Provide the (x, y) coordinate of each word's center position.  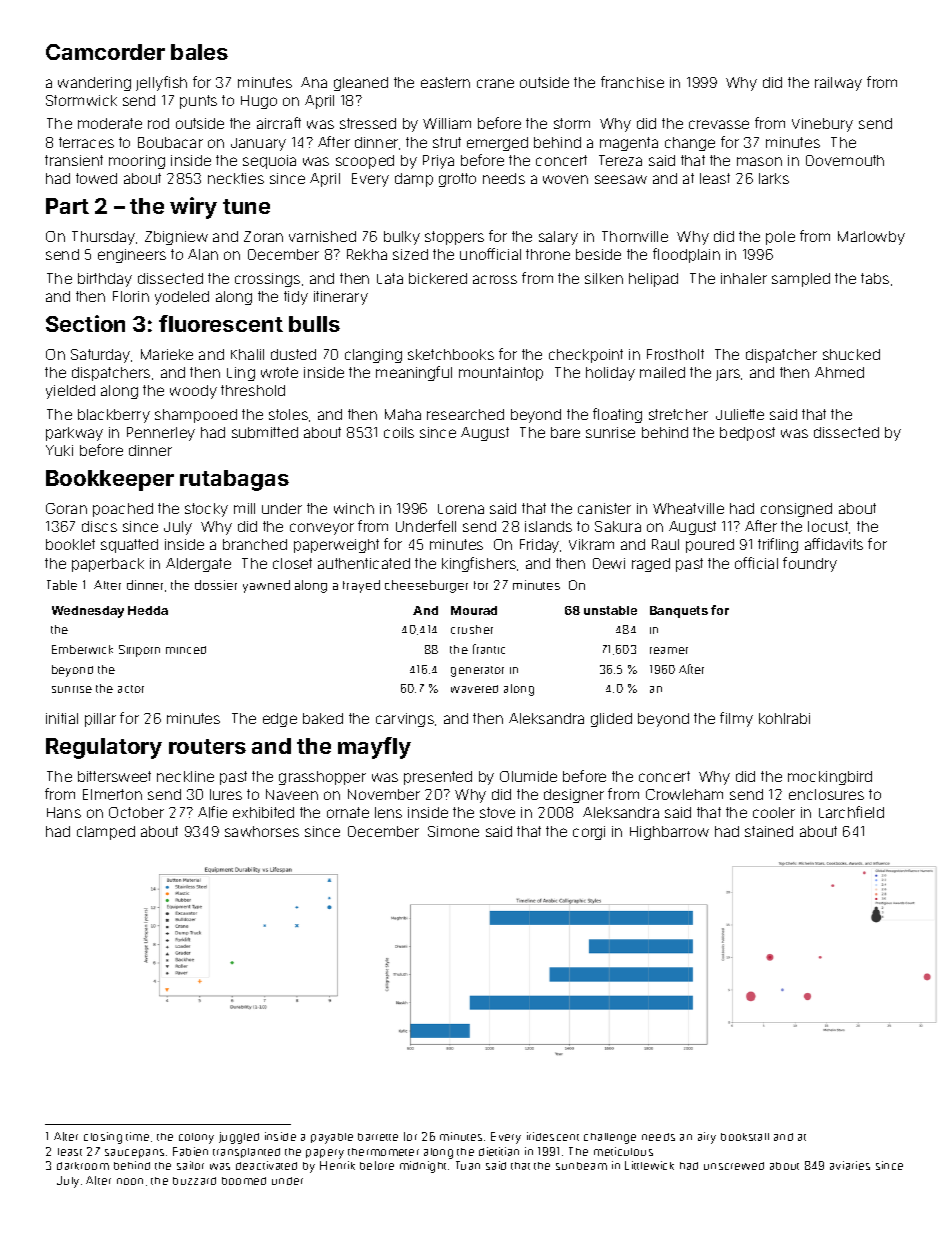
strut (447, 142)
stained (769, 831)
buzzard (194, 1181)
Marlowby (871, 238)
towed (96, 178)
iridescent (553, 1136)
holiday (610, 374)
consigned (796, 510)
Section (85, 323)
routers (207, 746)
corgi (589, 833)
